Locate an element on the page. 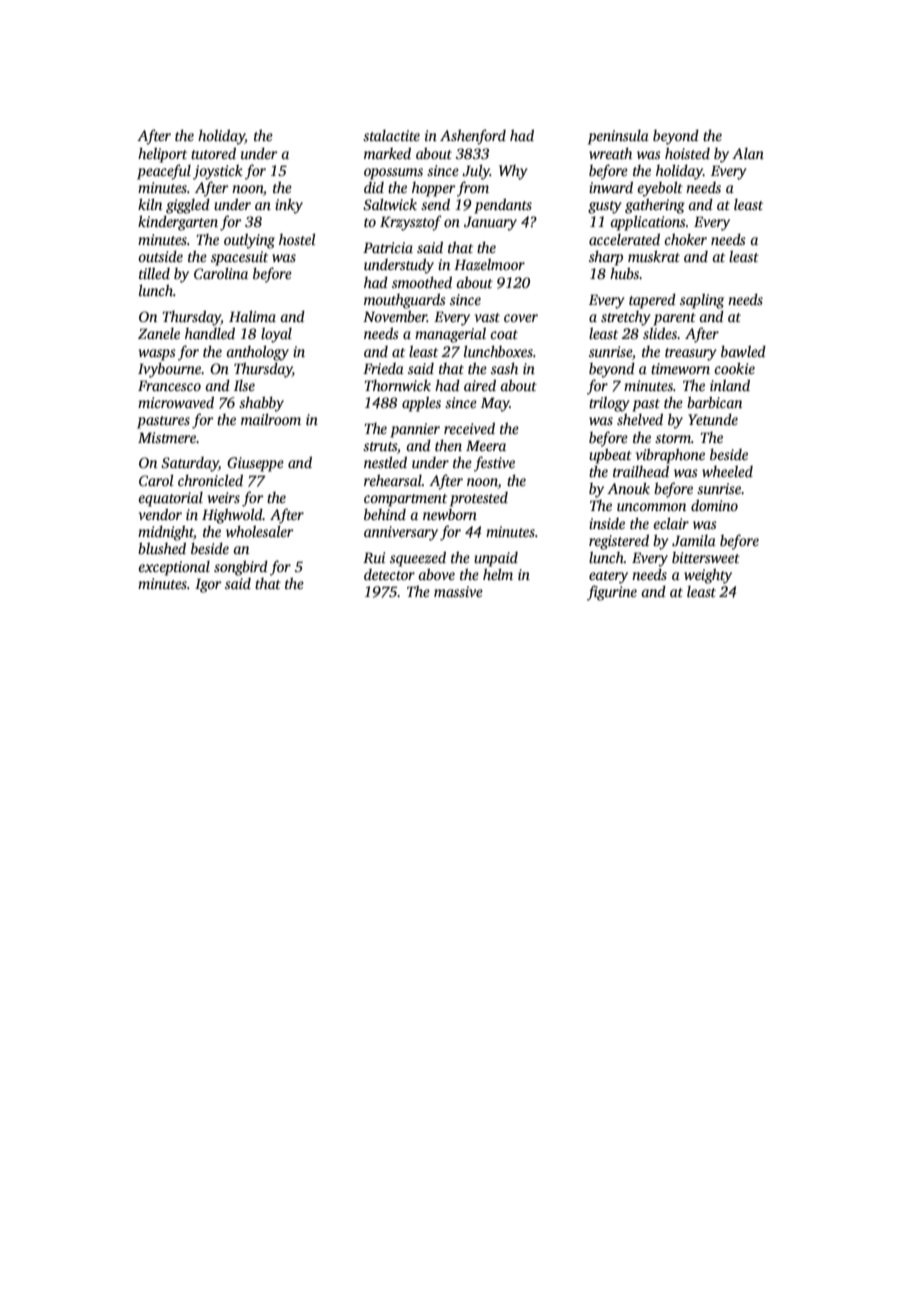  Alan is located at coordinates (748, 153).
